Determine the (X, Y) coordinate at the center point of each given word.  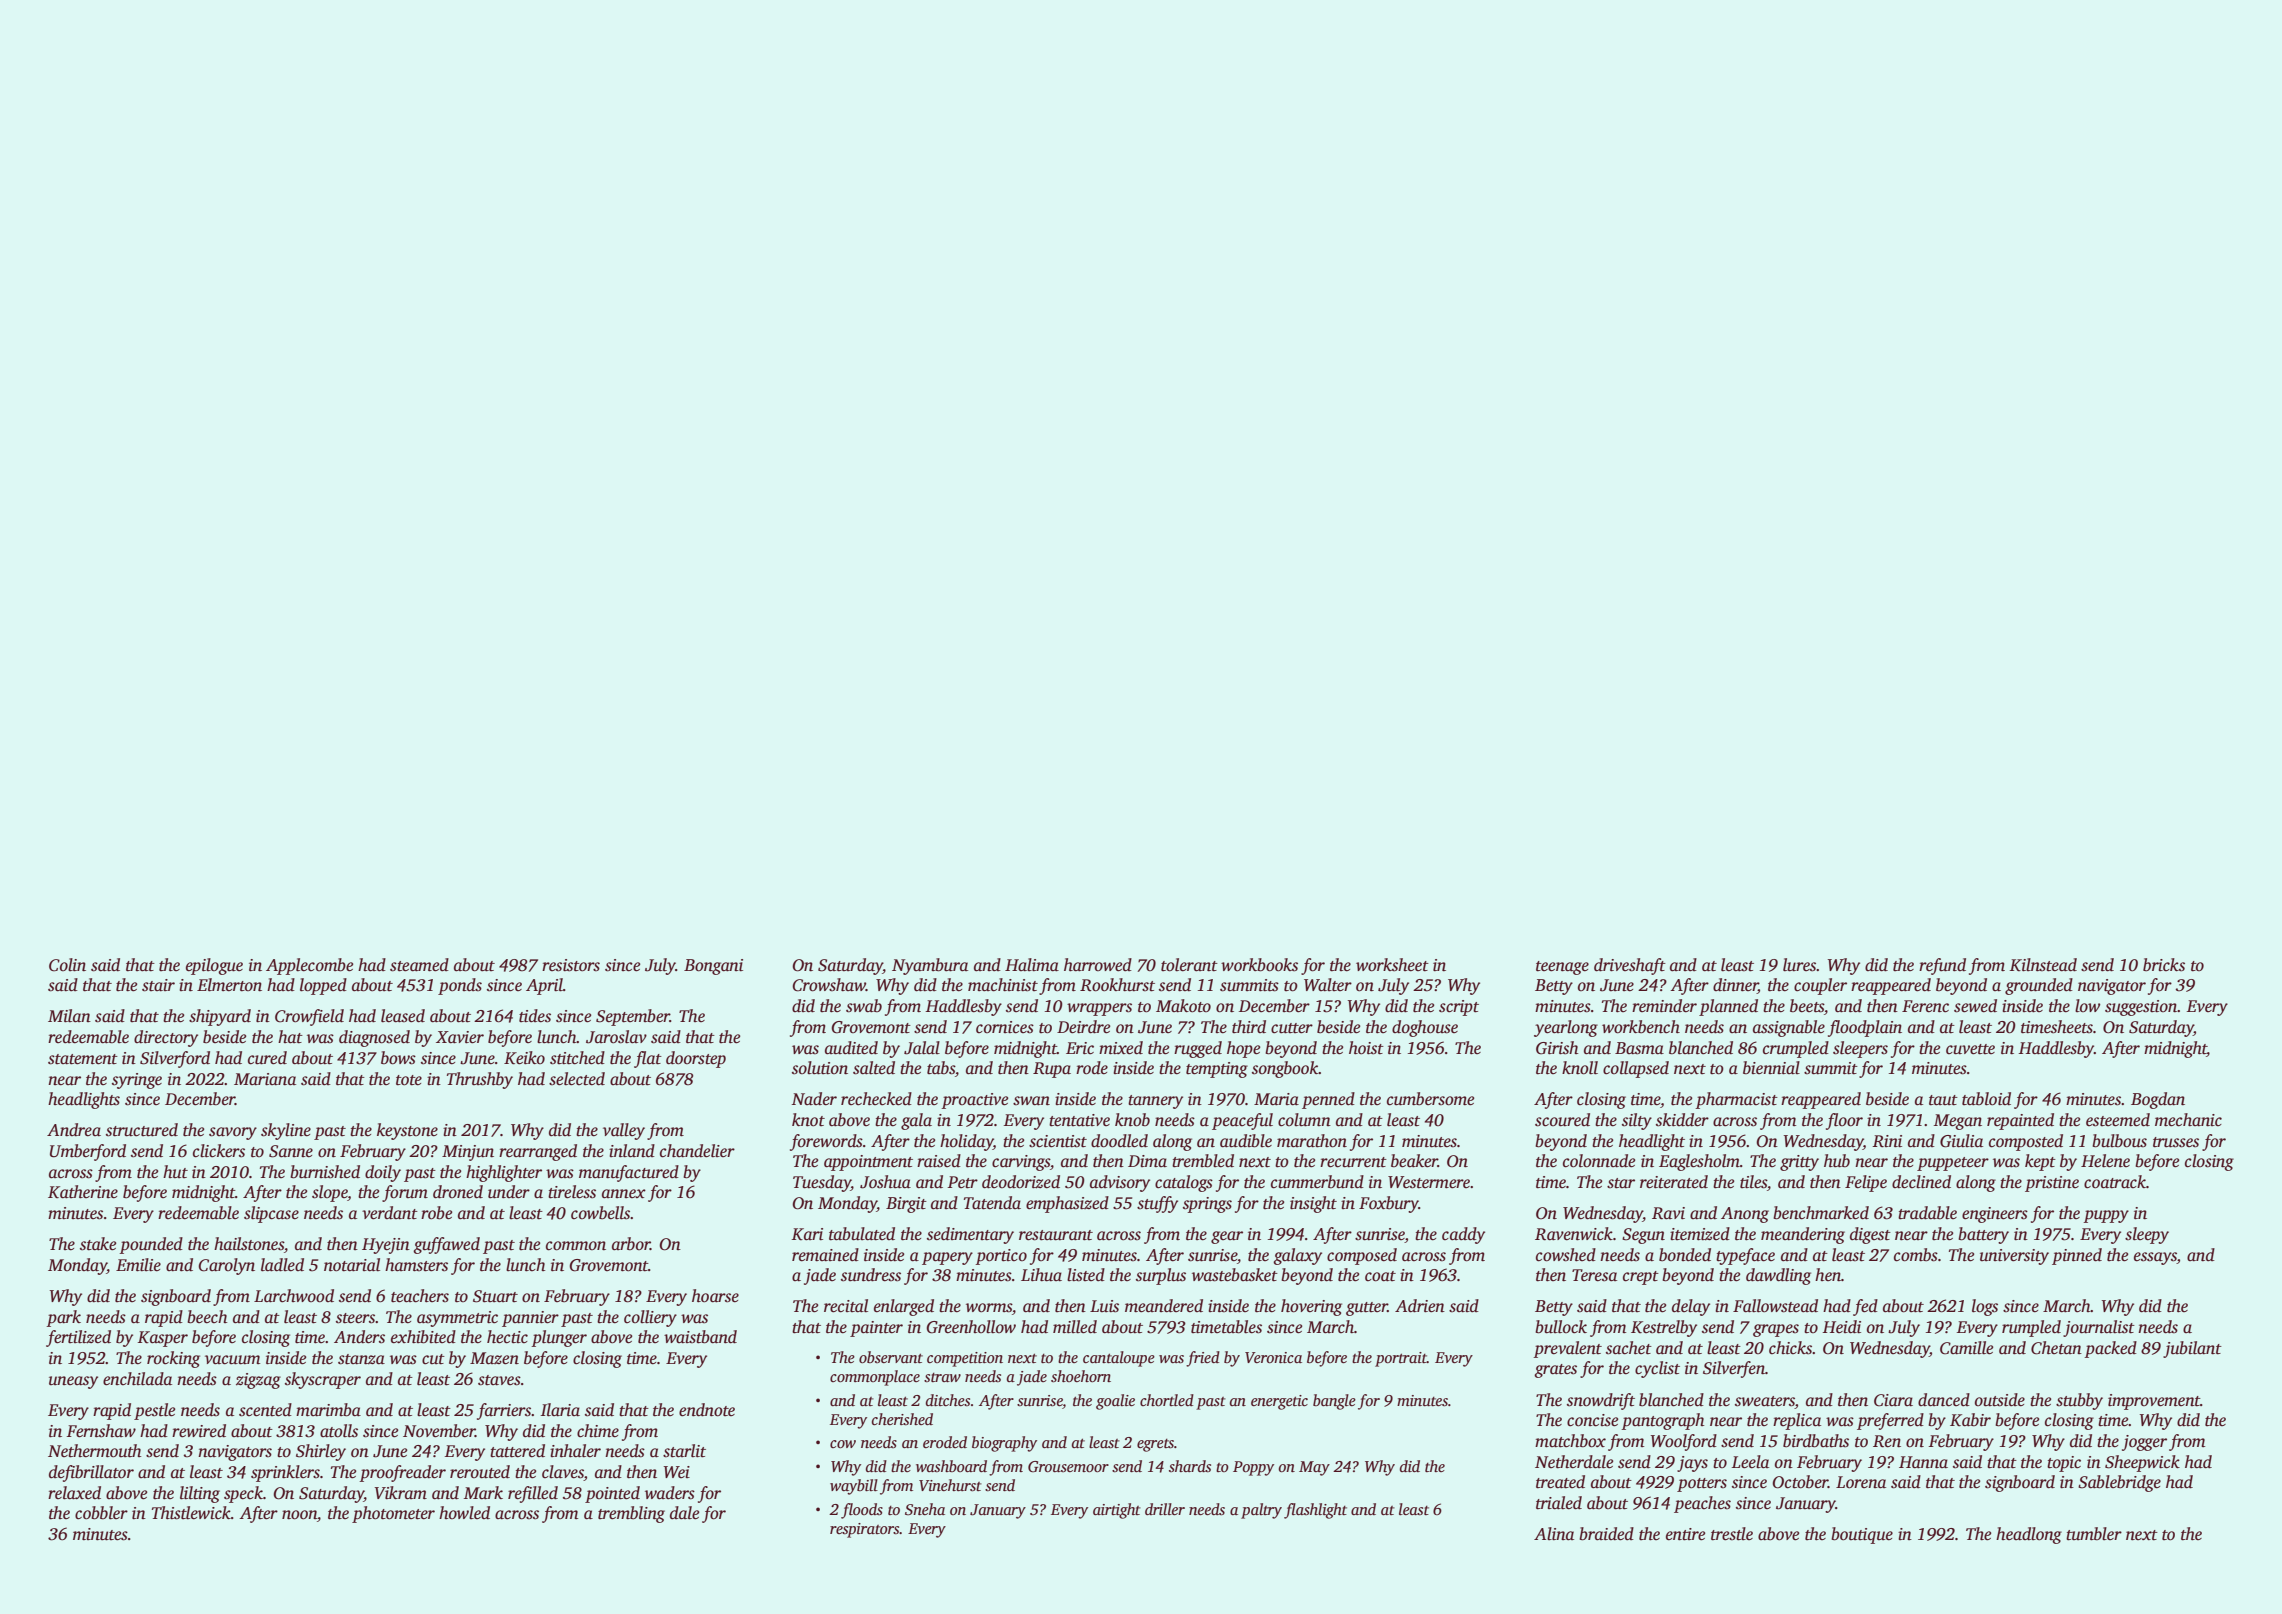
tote (409, 1080)
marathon (1312, 1141)
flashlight (1315, 1511)
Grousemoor (1068, 1467)
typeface (1745, 1256)
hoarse (715, 1296)
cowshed (1566, 1255)
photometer (393, 1514)
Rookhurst (1117, 985)
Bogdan (2158, 1100)
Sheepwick (2142, 1463)
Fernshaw (101, 1431)
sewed (1975, 1006)
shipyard (220, 1017)
